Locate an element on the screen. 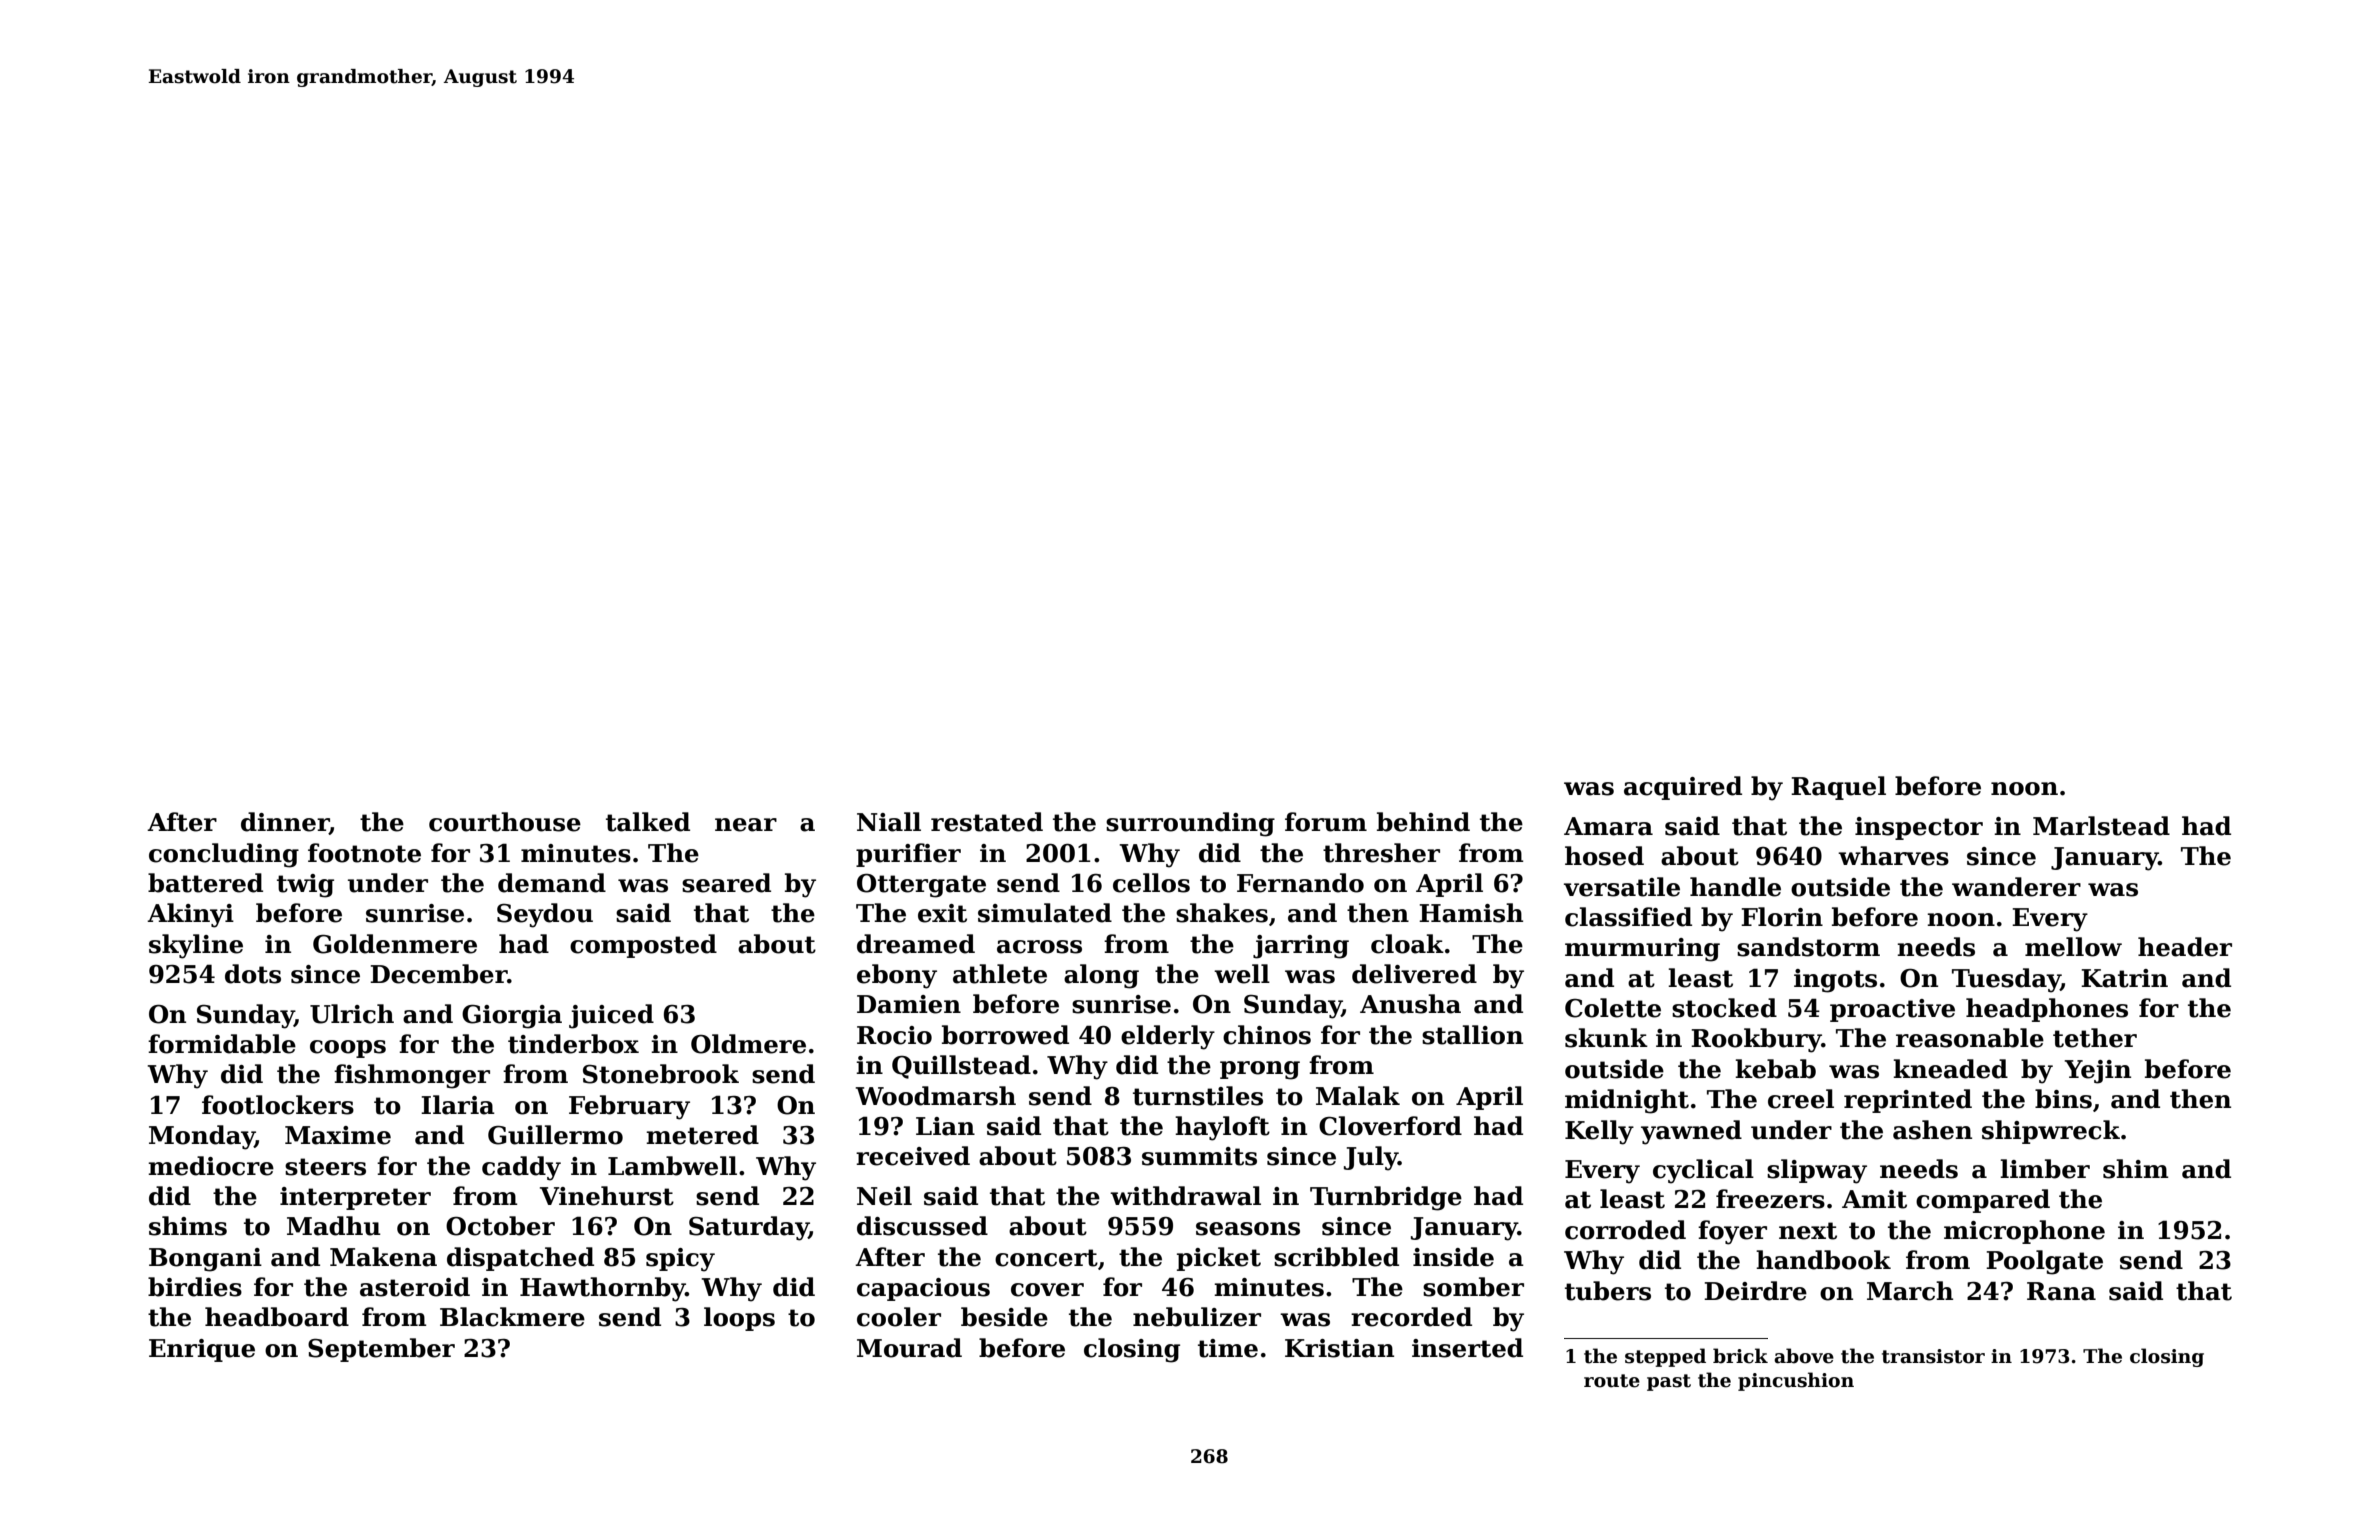 The width and height of the screenshot is (2380, 1540). Florin is located at coordinates (1782, 917).
